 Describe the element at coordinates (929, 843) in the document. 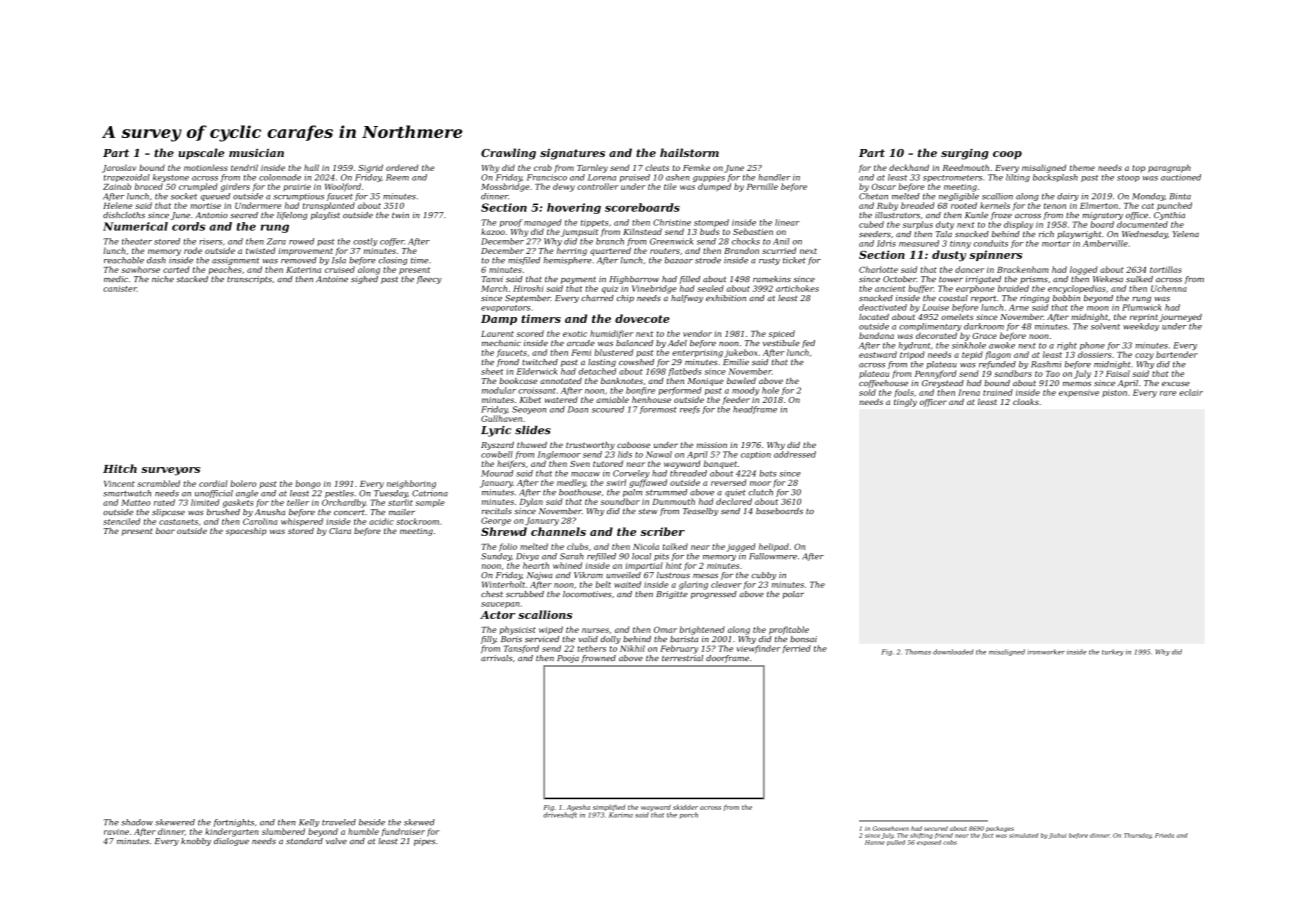

I see `exposed` at that location.
